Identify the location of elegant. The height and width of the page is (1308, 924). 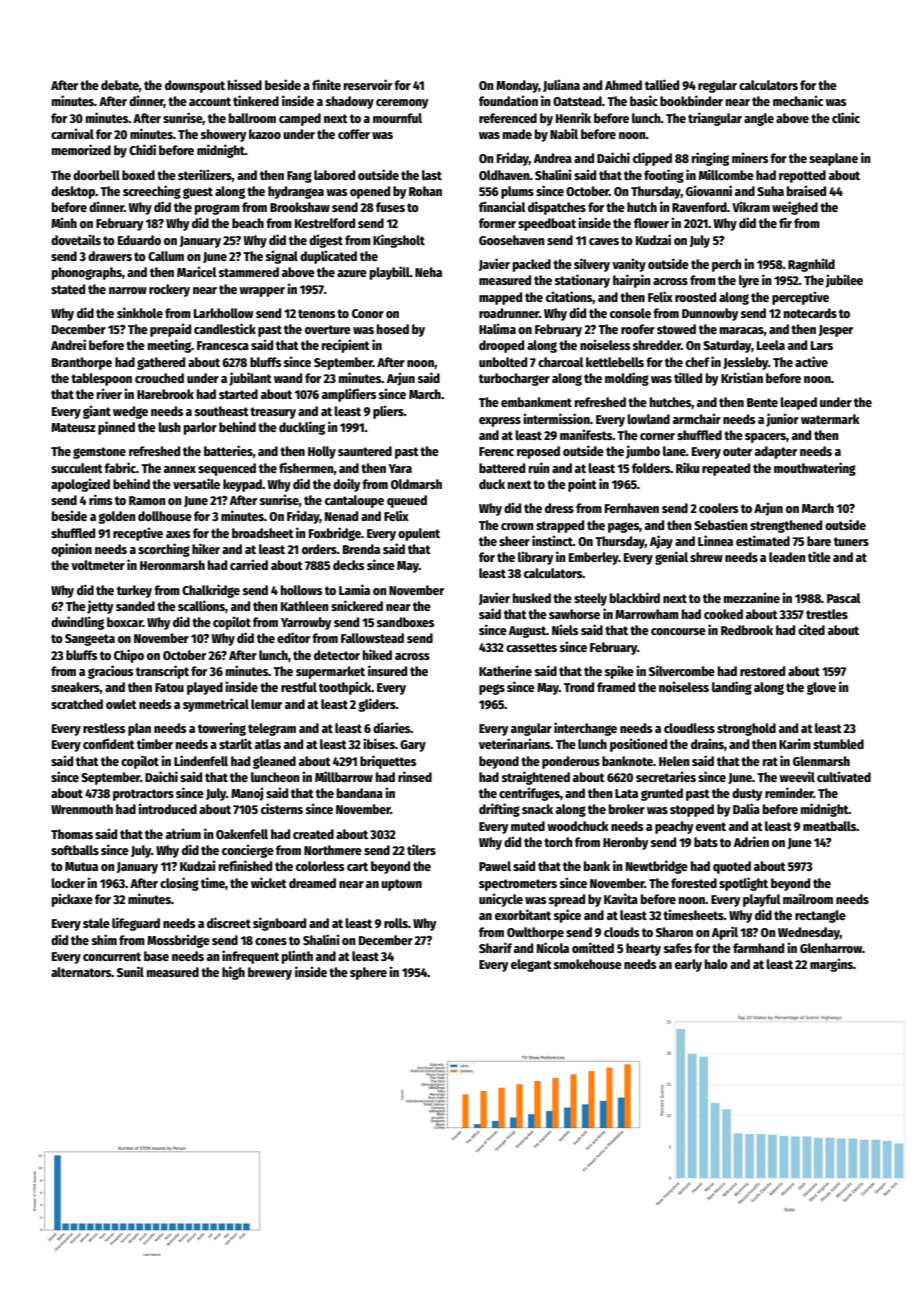
(531, 965).
